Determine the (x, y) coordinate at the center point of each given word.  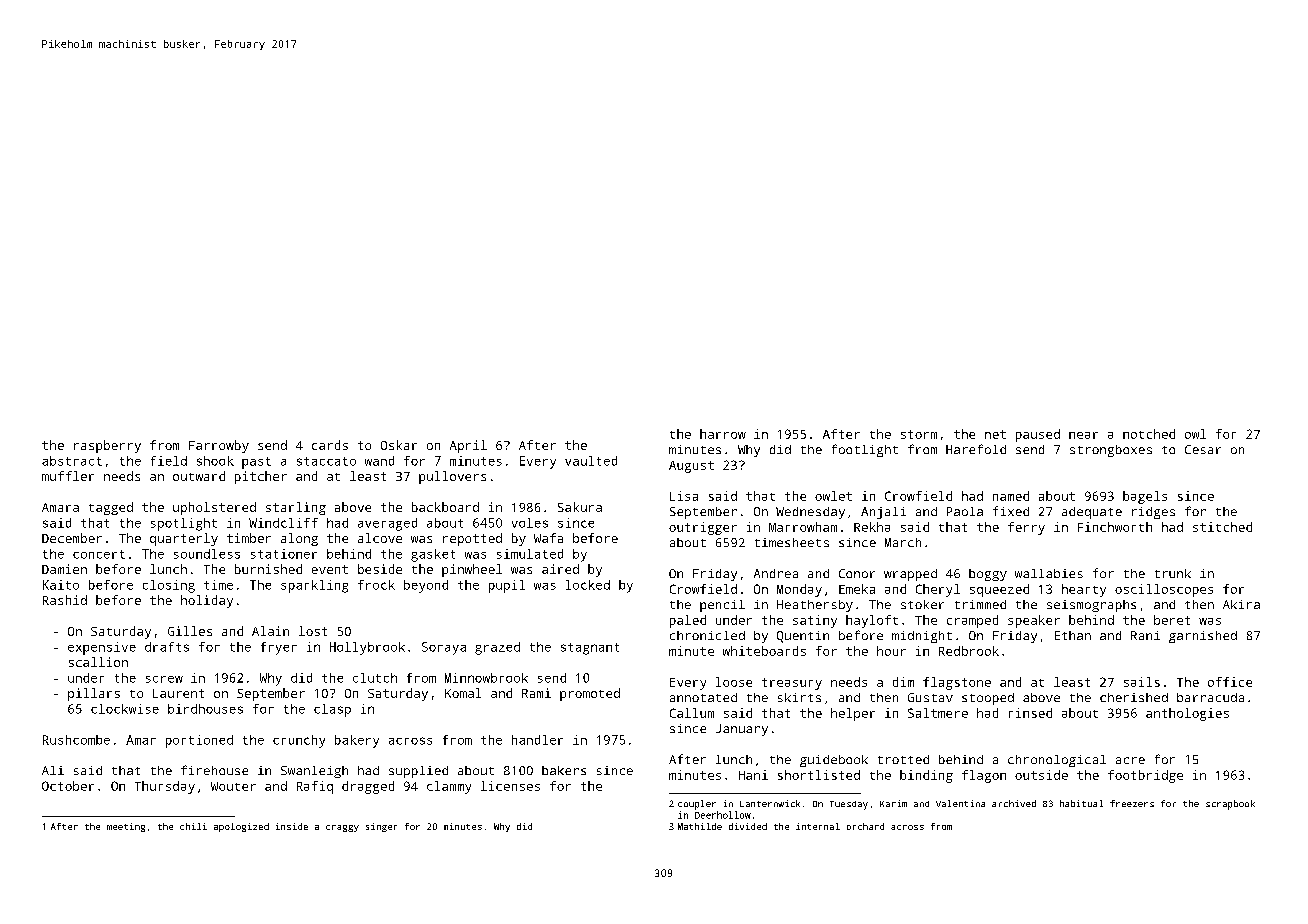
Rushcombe (76, 740)
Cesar (1203, 449)
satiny (815, 621)
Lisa (684, 496)
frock (376, 585)
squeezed (999, 590)
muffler (68, 476)
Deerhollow (723, 815)
